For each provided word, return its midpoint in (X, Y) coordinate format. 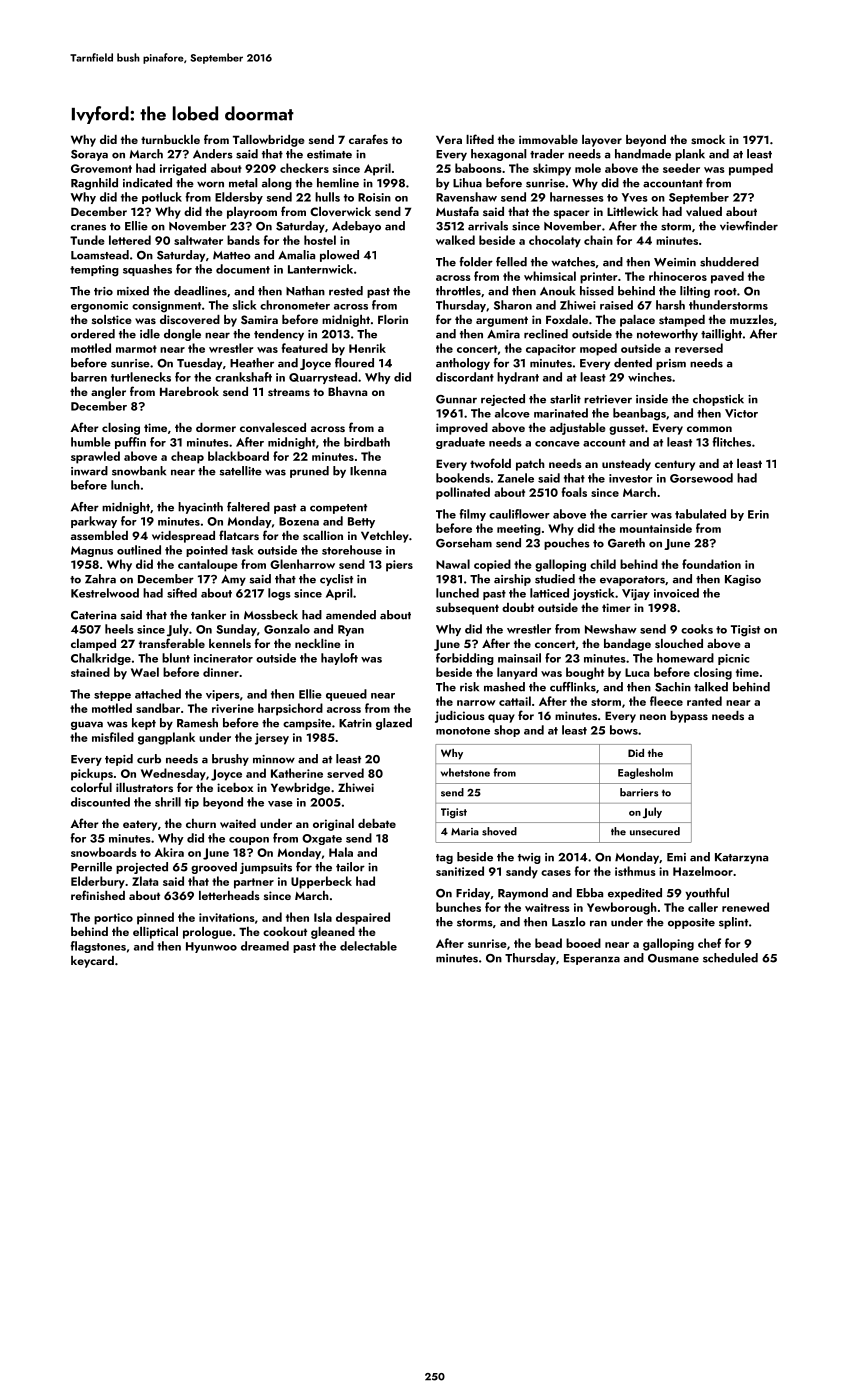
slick (244, 305)
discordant (465, 377)
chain (598, 240)
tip (192, 803)
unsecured (655, 831)
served (345, 773)
